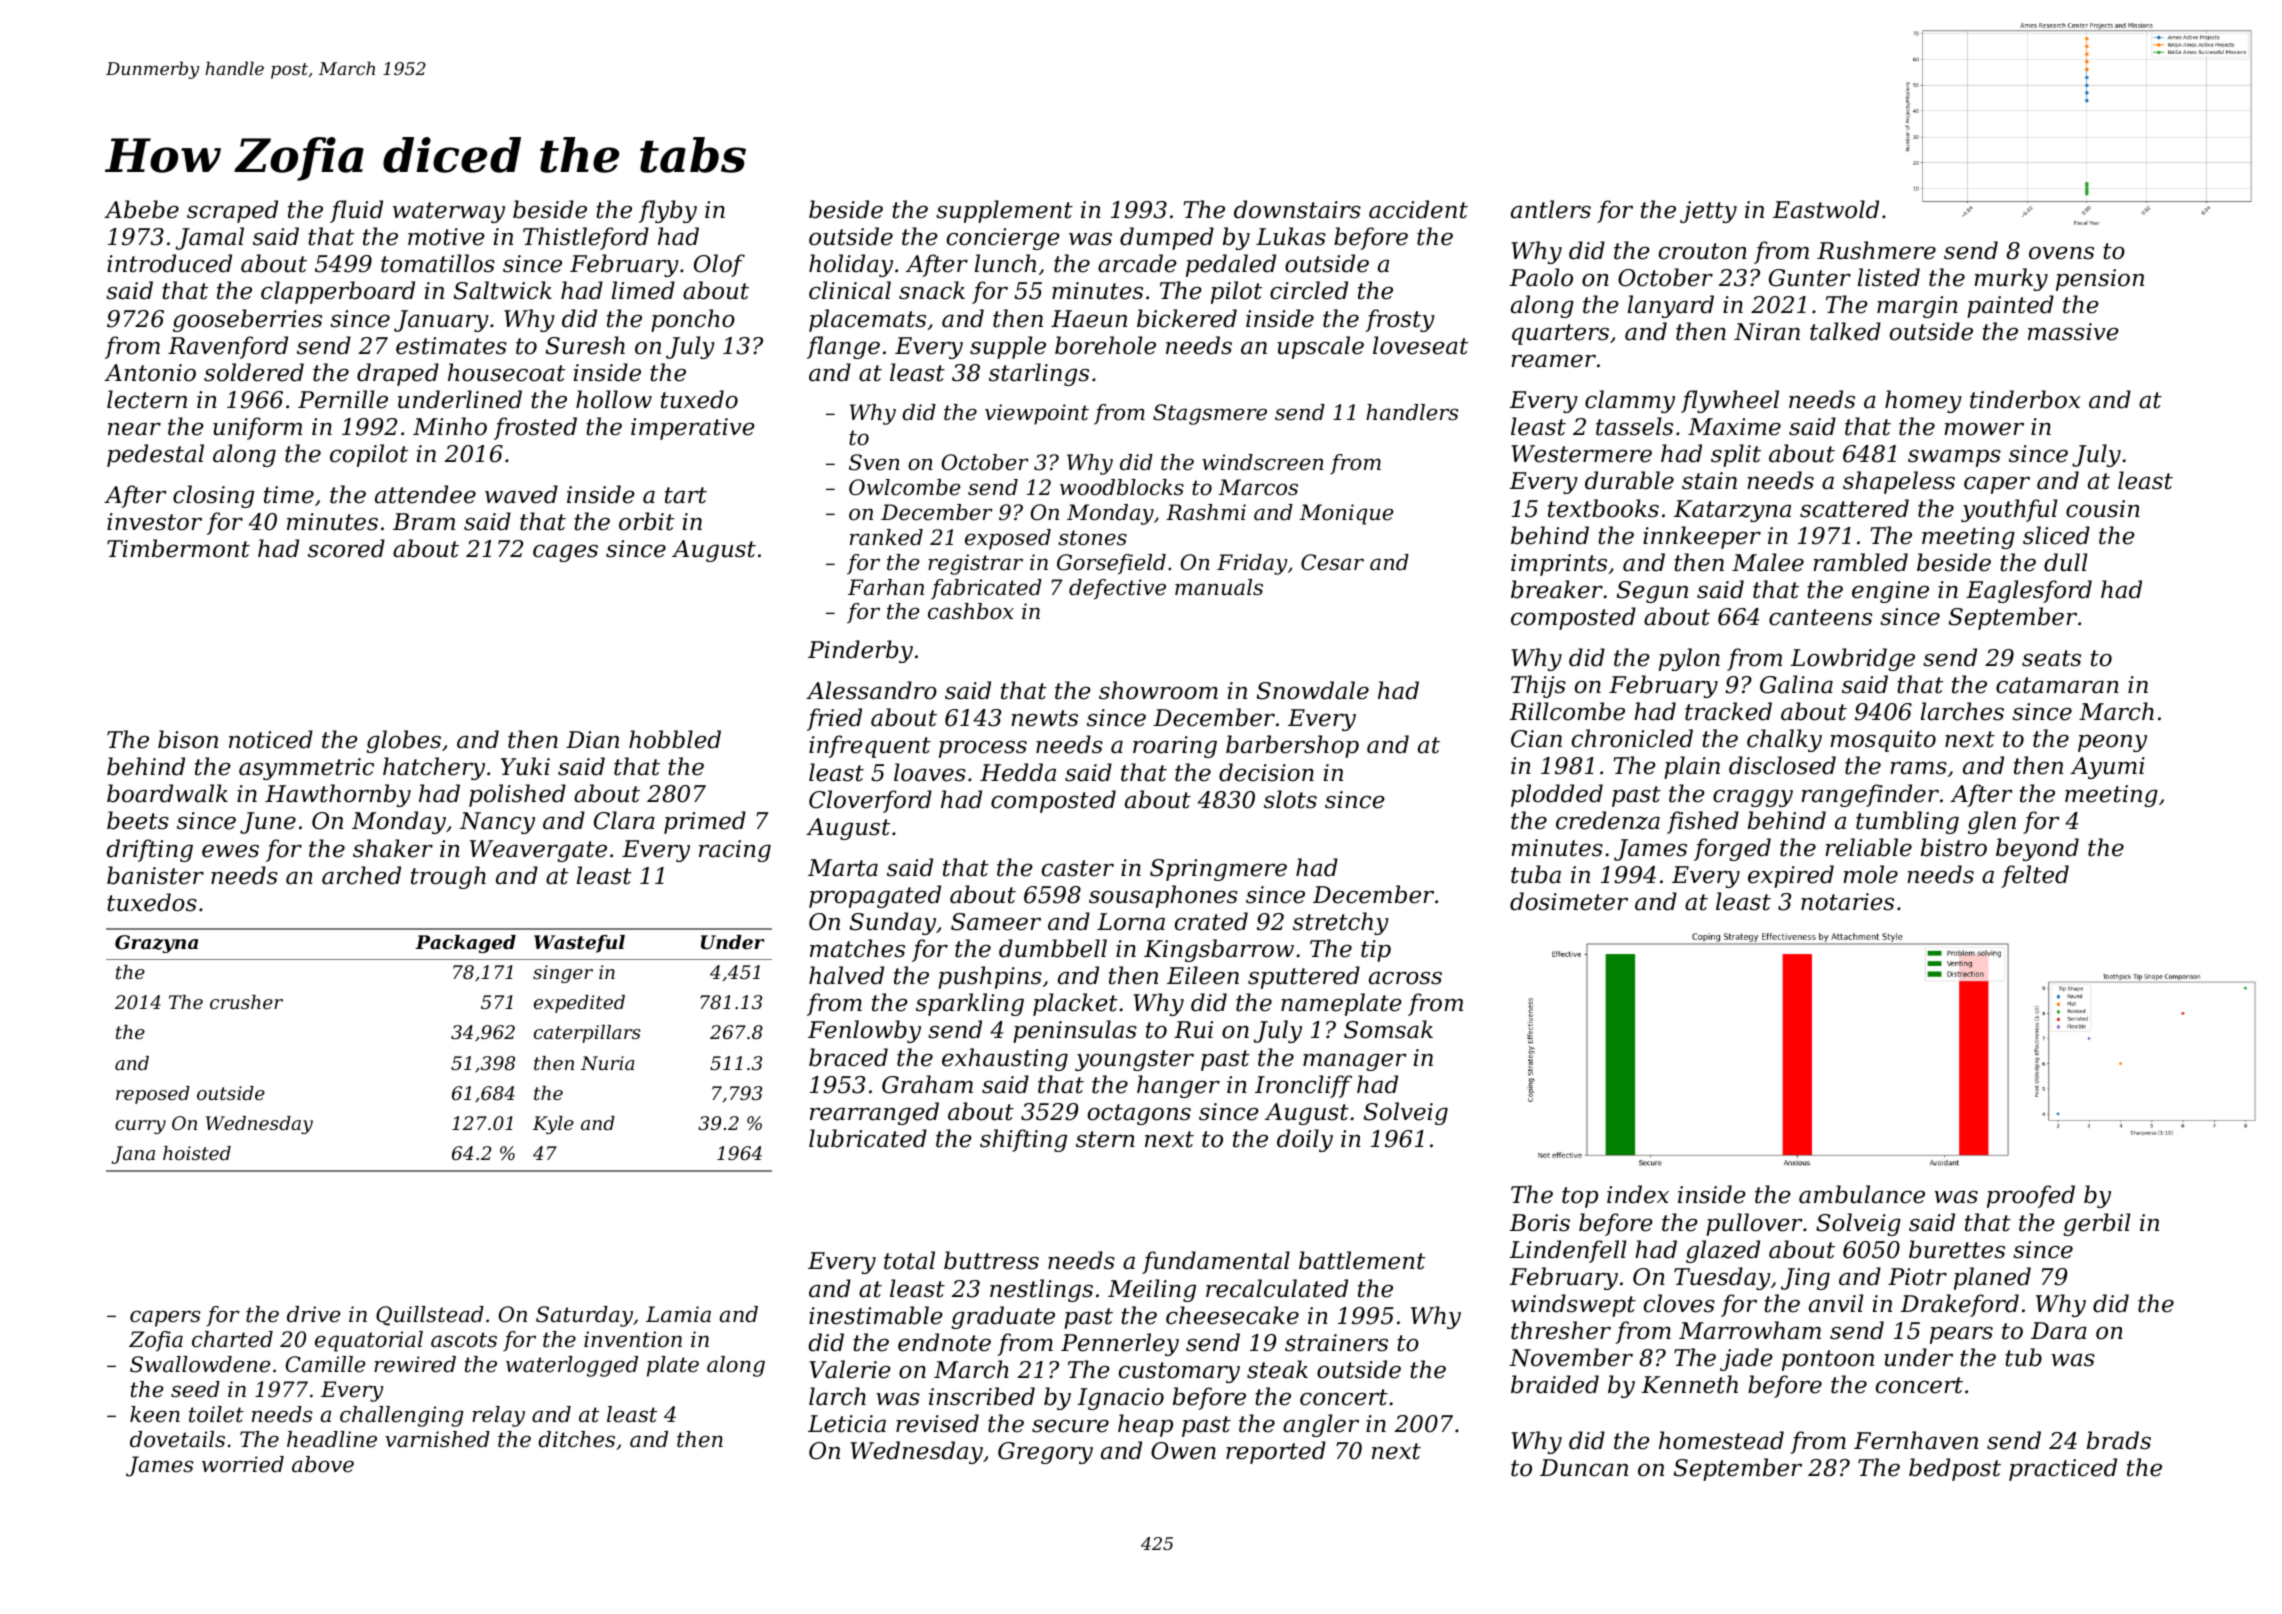 The height and width of the document is (1614, 2282). I want to click on waterway, so click(449, 212).
